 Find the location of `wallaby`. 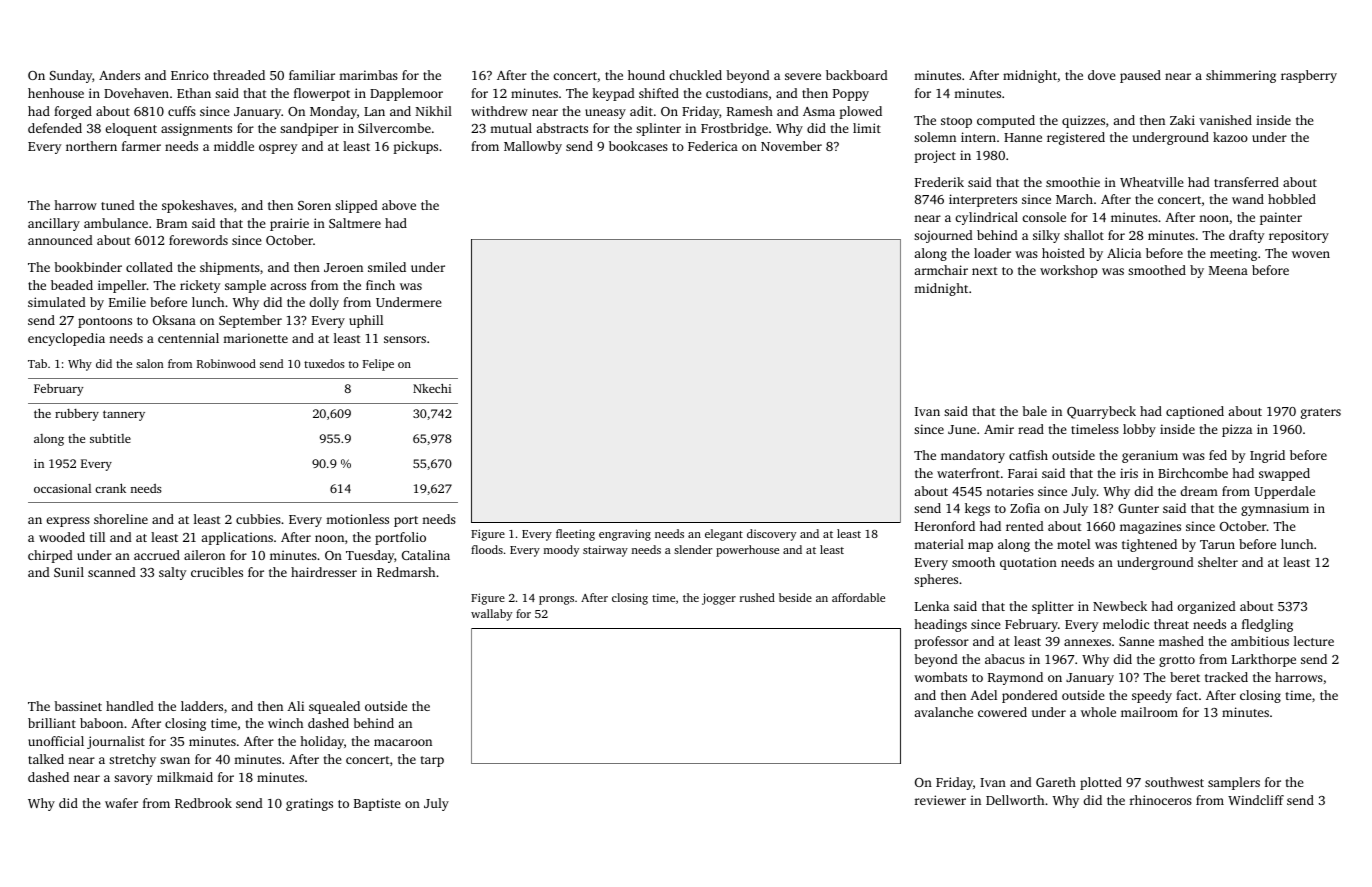

wallaby is located at coordinates (491, 615).
